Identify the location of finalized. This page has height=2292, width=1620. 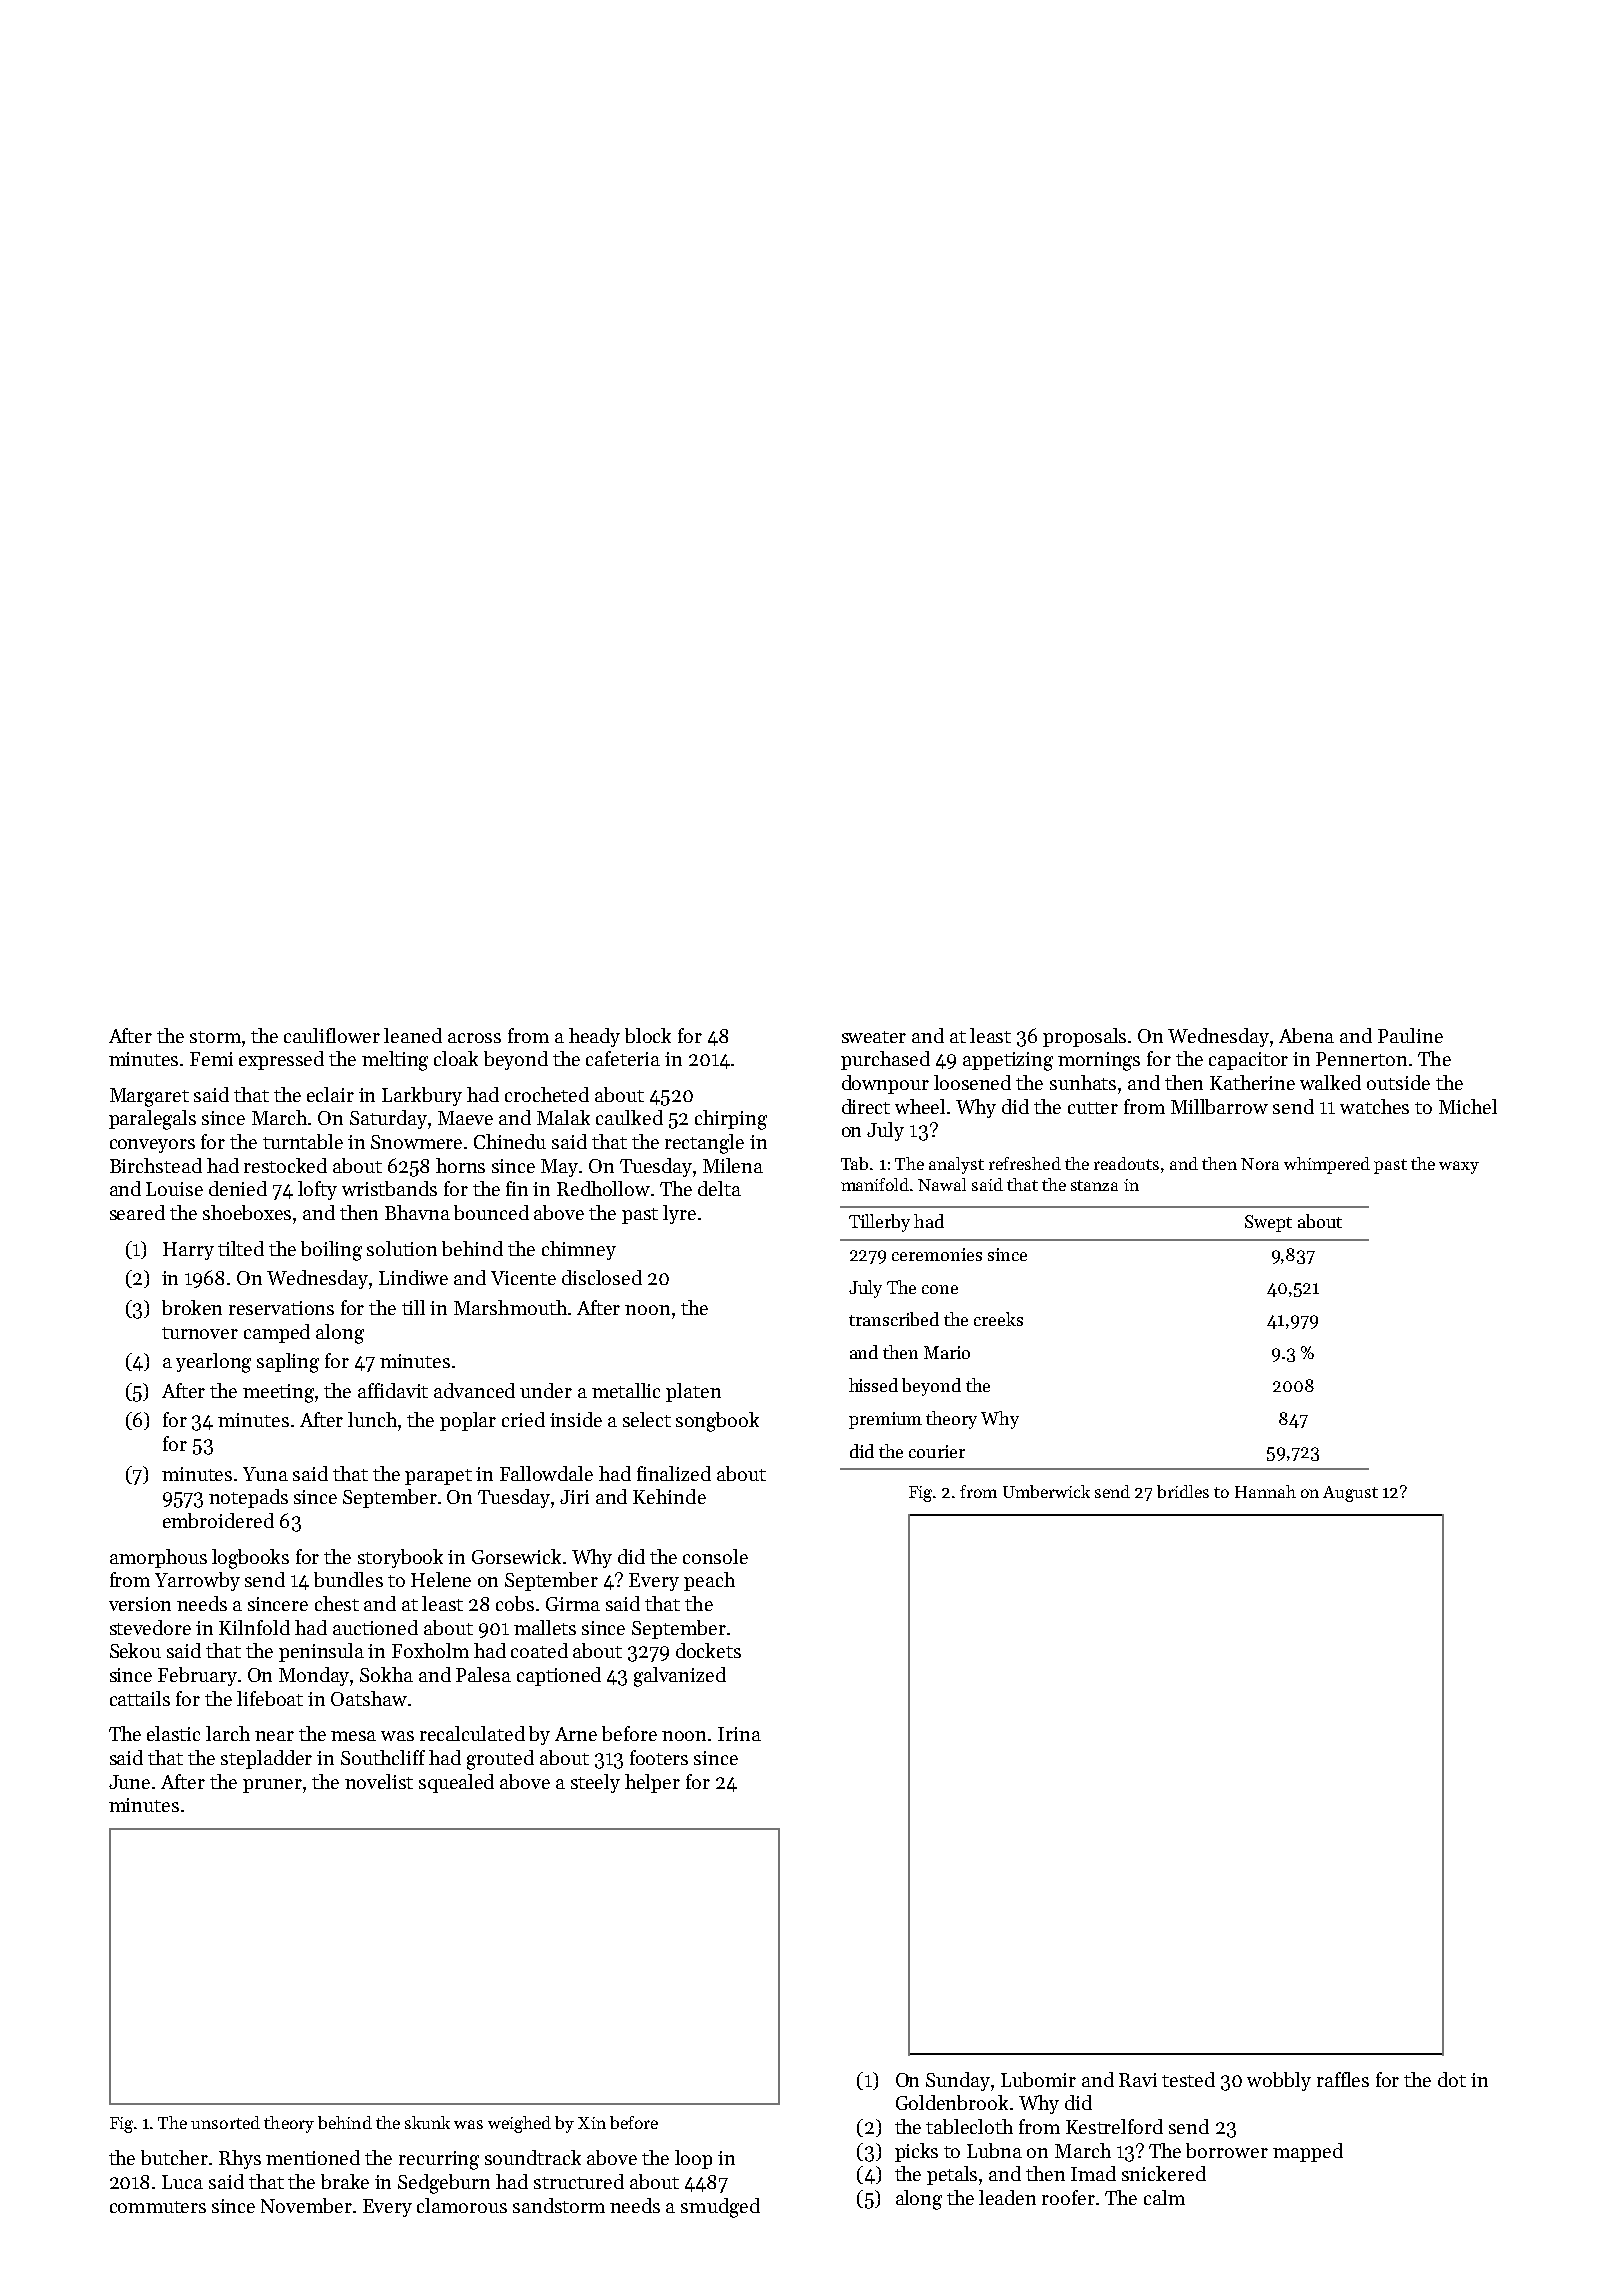
(674, 1473).
